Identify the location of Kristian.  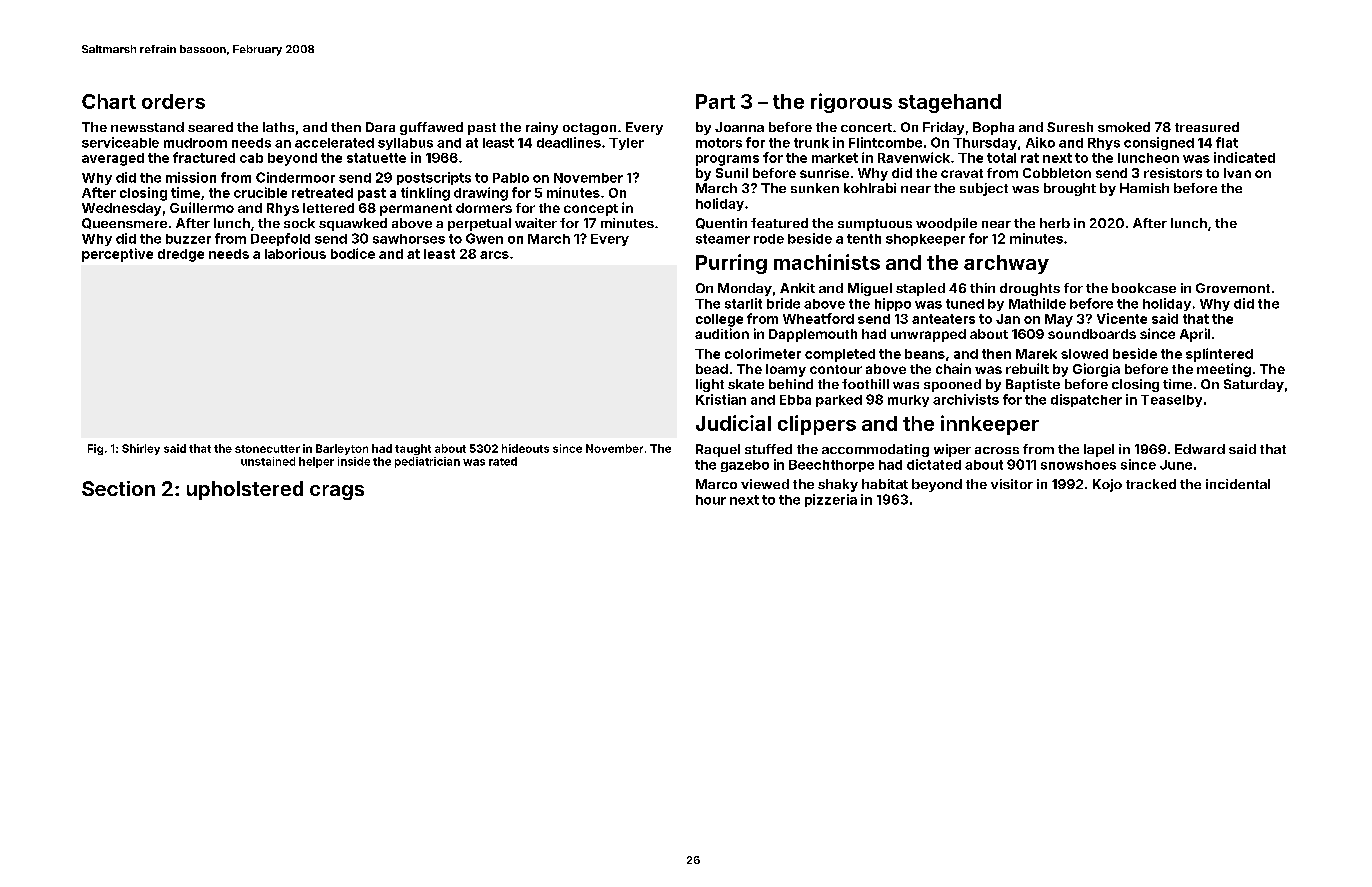
(721, 399).
